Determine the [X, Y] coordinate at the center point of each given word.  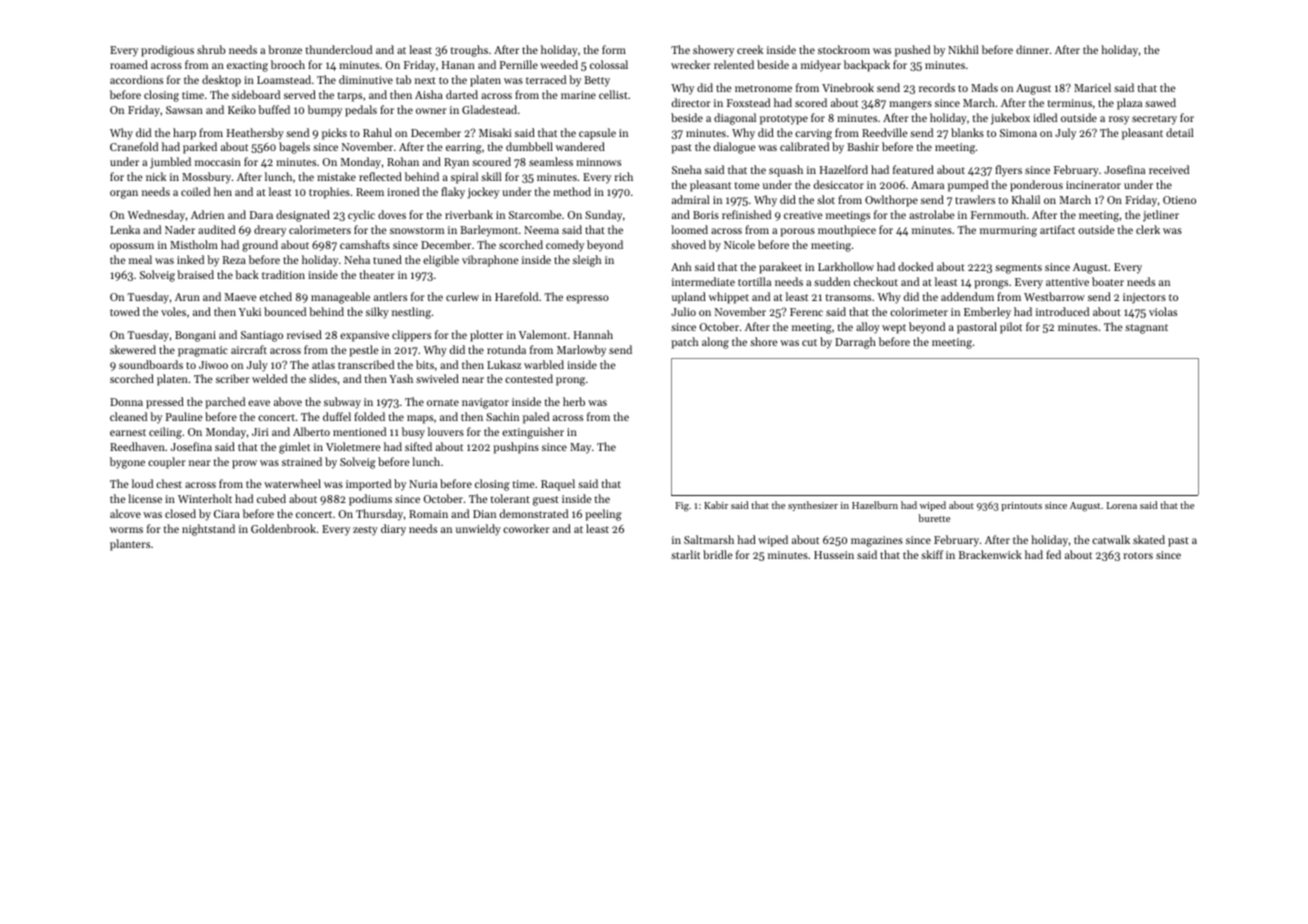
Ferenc [806, 312]
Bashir [863, 146]
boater [1108, 281]
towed [125, 311]
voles [173, 311]
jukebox [1010, 119]
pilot [1011, 328]
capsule [597, 134]
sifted [418, 446]
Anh [681, 266]
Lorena [1122, 505]
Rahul [377, 132]
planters [130, 545]
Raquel [558, 485]
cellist [613, 94]
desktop [221, 81]
